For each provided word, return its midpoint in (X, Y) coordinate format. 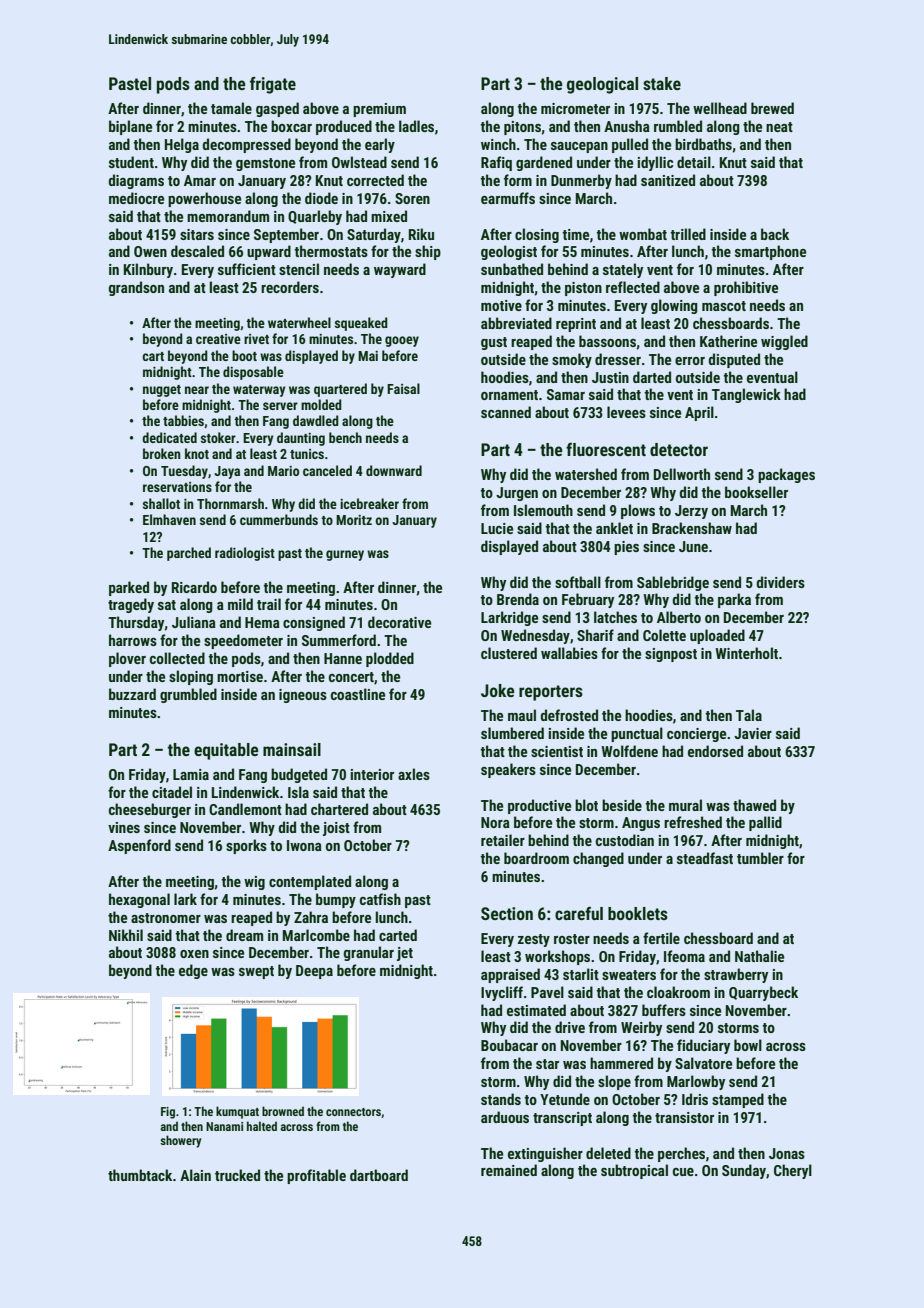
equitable (226, 751)
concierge (696, 735)
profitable (316, 1176)
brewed (772, 108)
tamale (231, 108)
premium (379, 110)
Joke (498, 690)
